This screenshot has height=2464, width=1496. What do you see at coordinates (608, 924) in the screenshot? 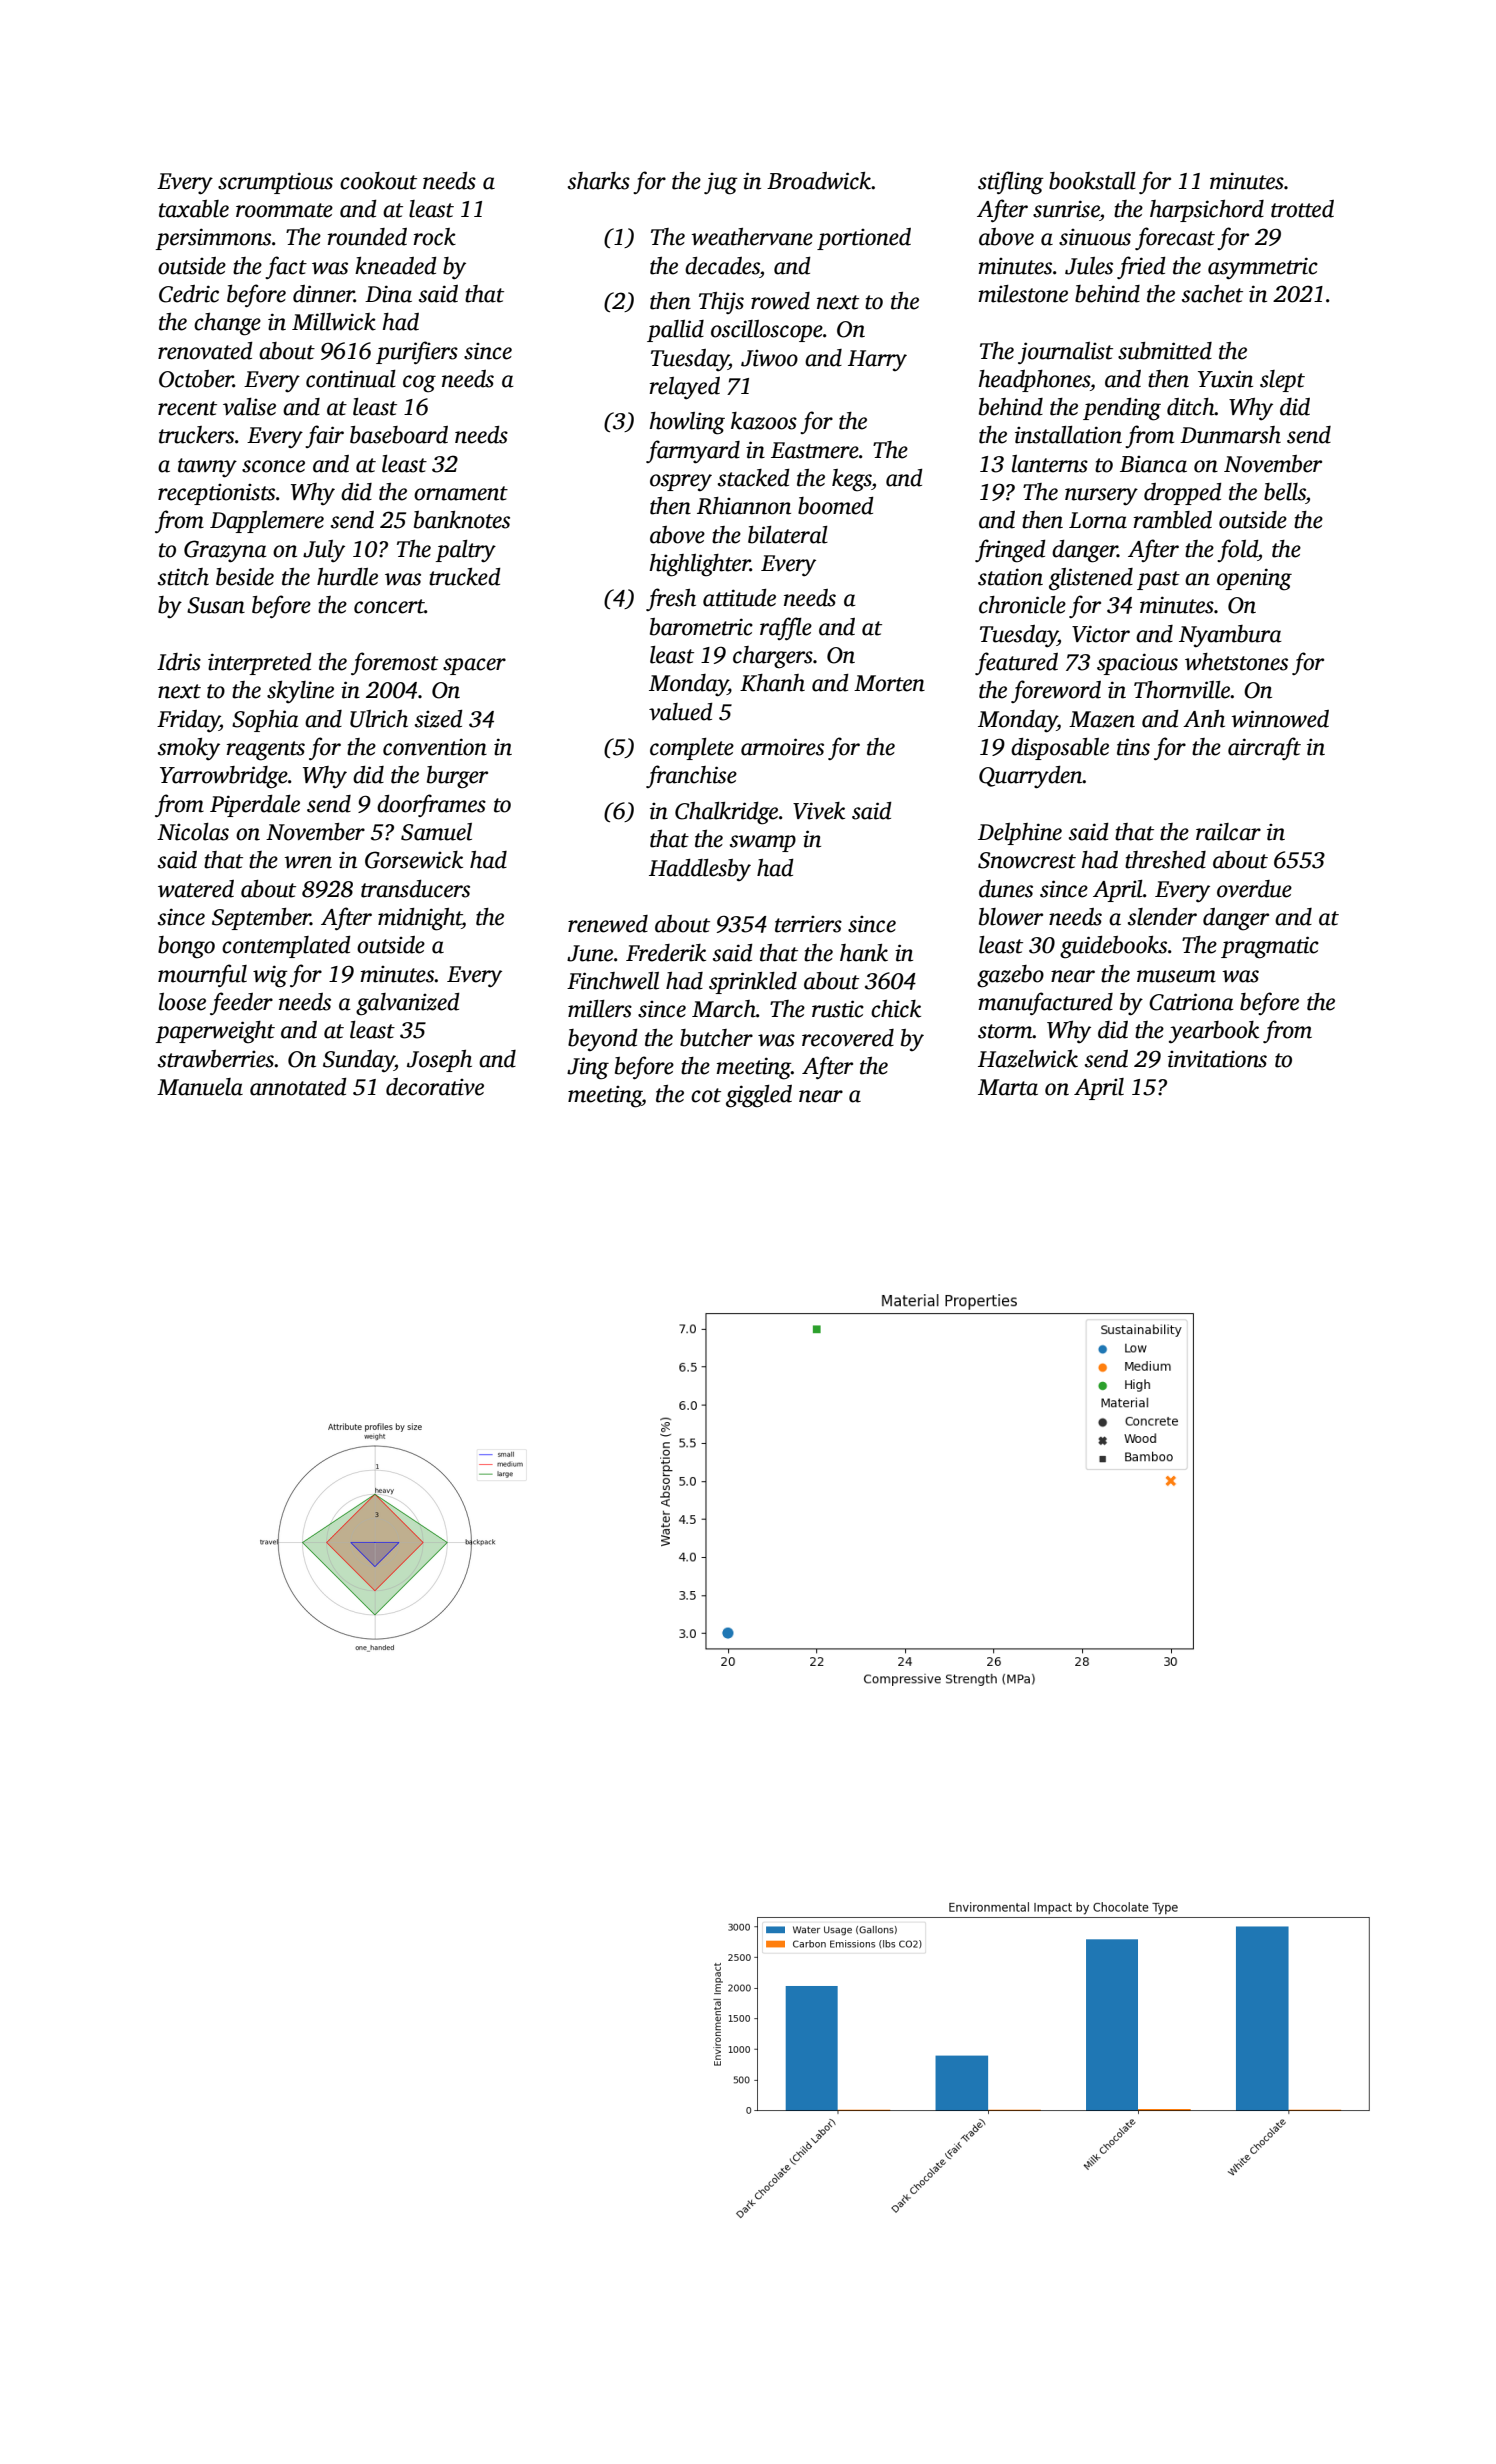
I see `renewed` at bounding box center [608, 924].
